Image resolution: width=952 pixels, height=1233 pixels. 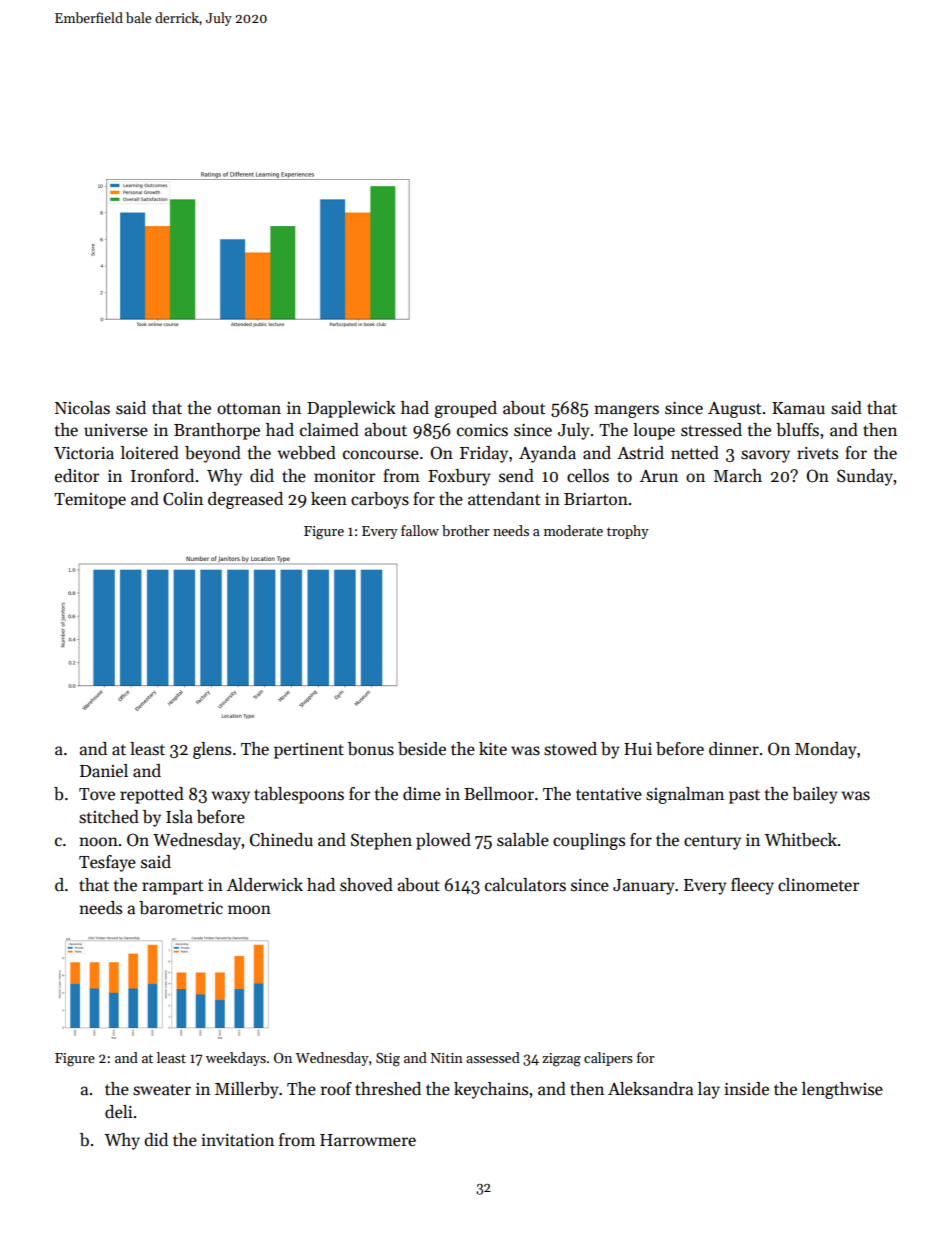 I want to click on bonus, so click(x=371, y=749).
